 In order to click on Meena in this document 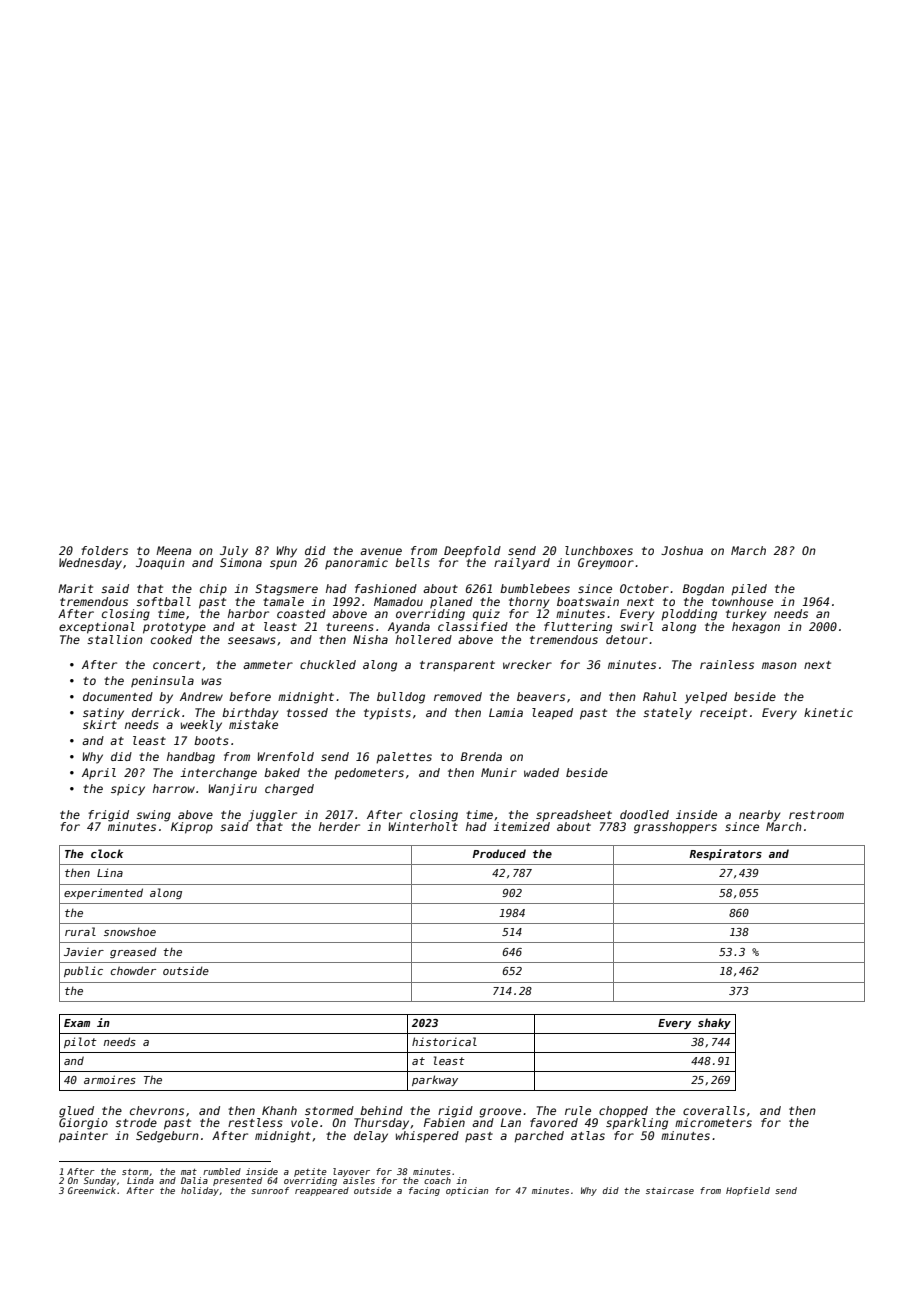, I will do `click(173, 550)`.
